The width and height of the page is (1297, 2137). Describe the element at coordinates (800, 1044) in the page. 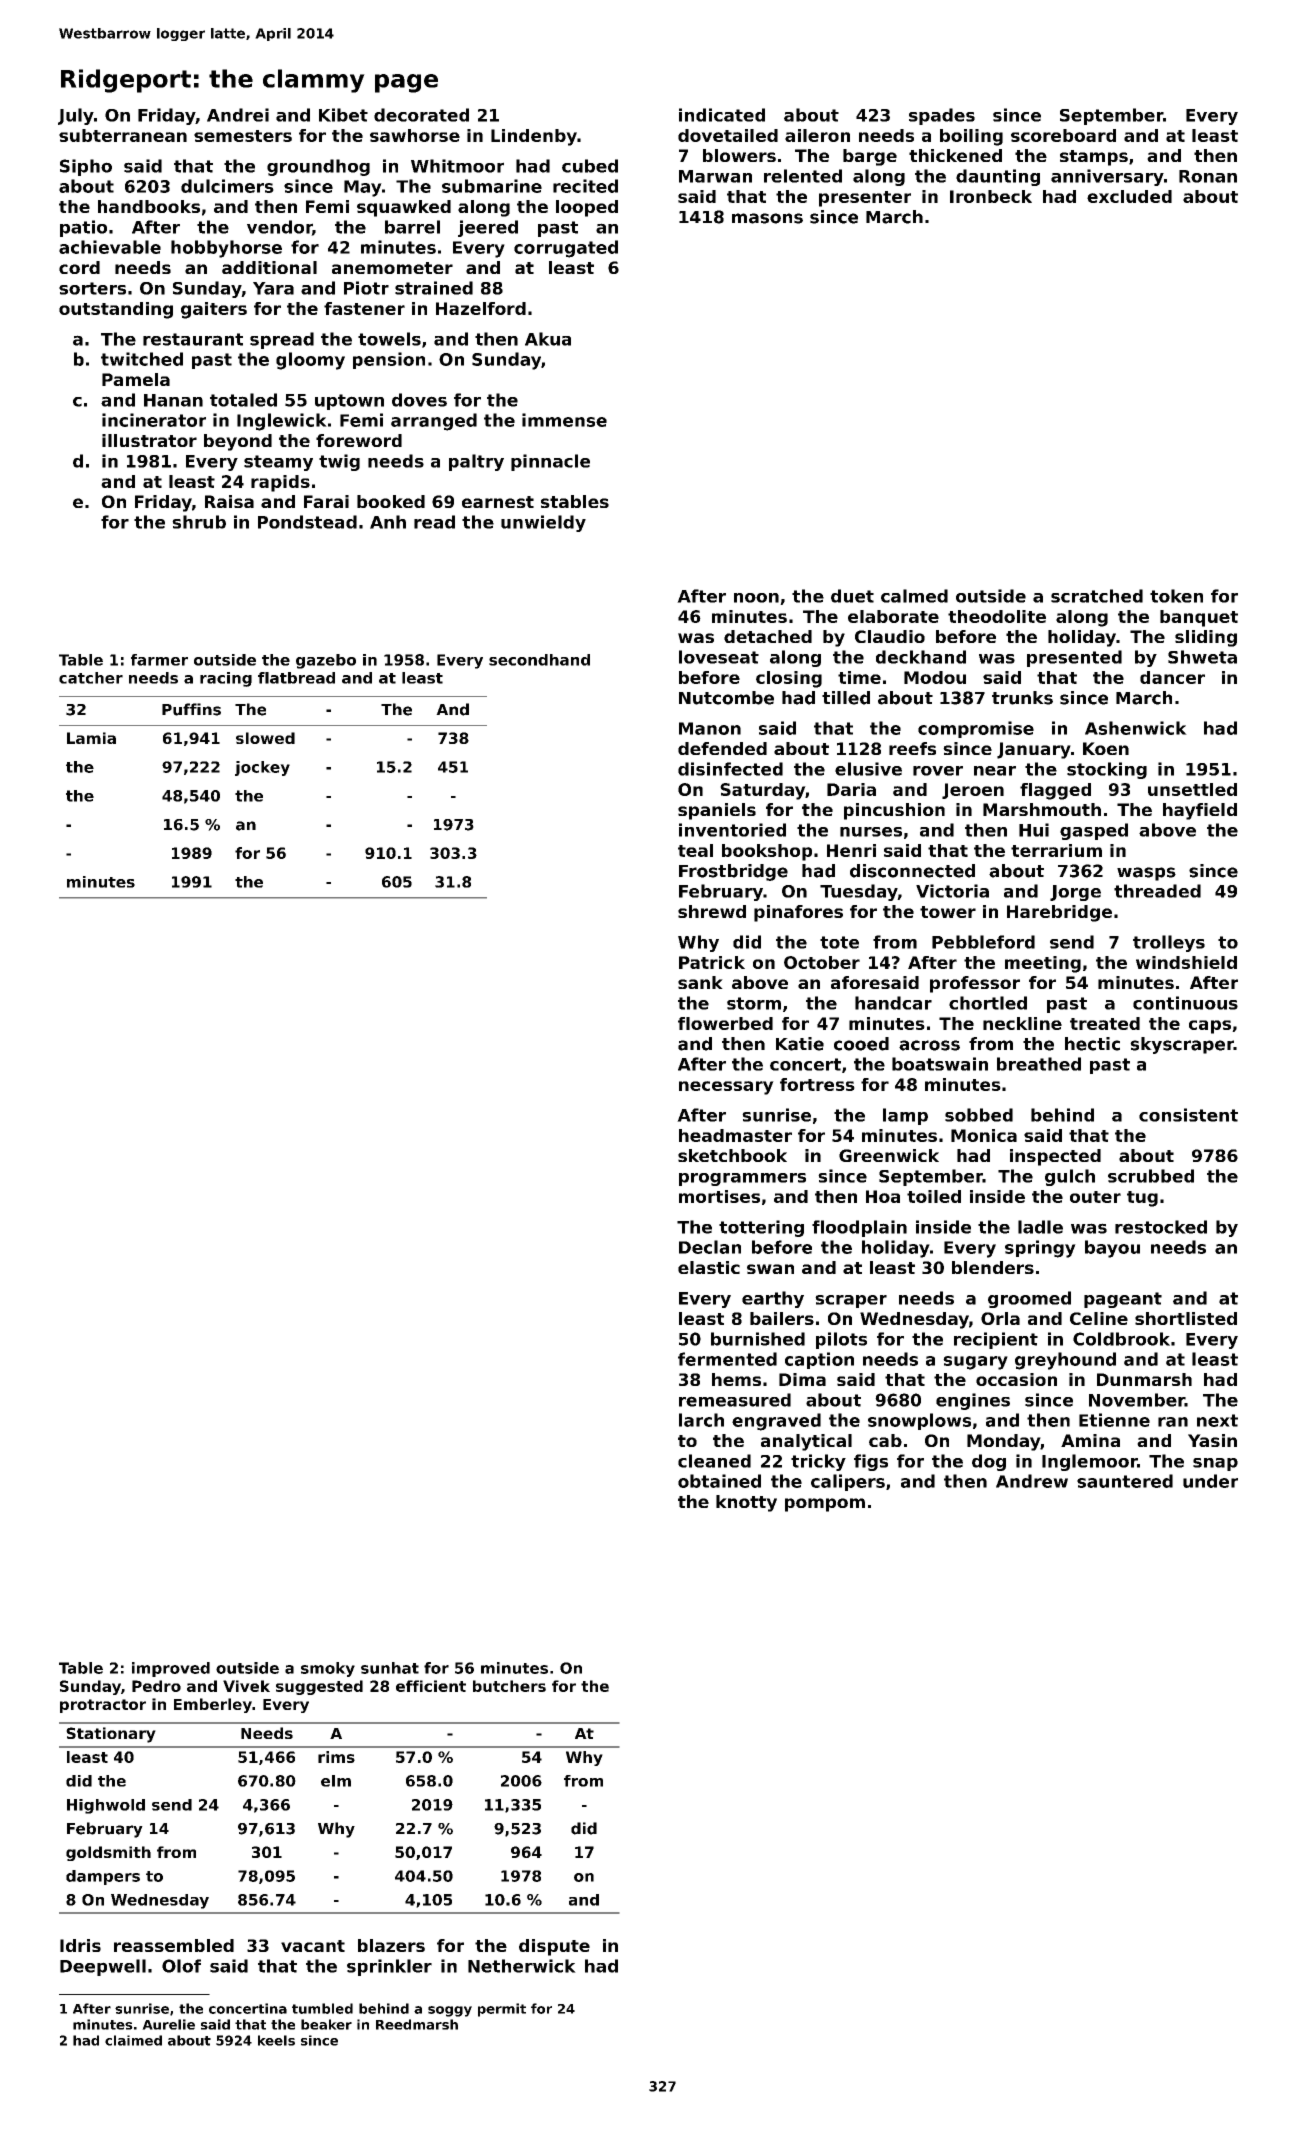

I see `Katie` at that location.
